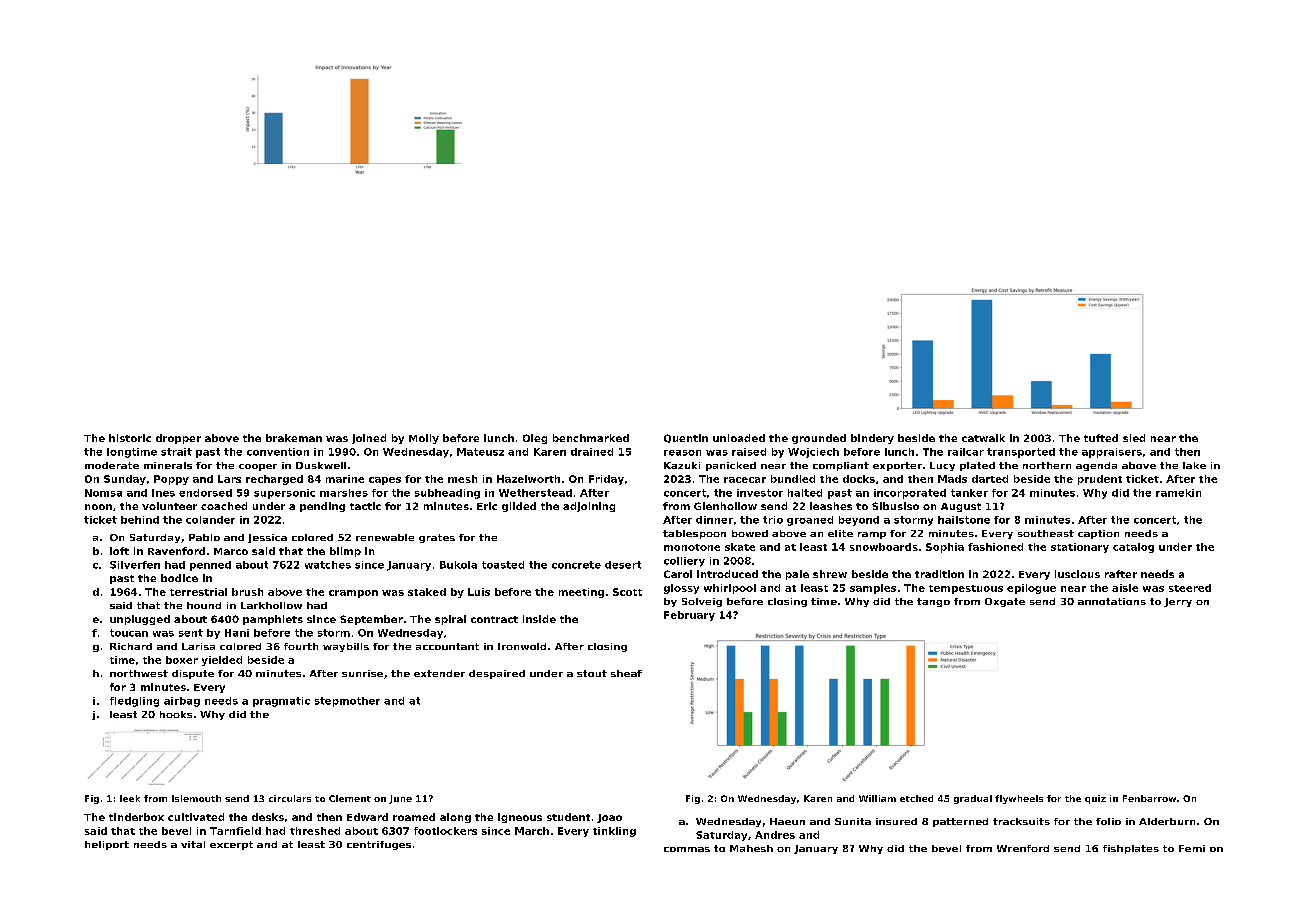 The image size is (1308, 924). Describe the element at coordinates (933, 602) in the page. I see `tango` at that location.
